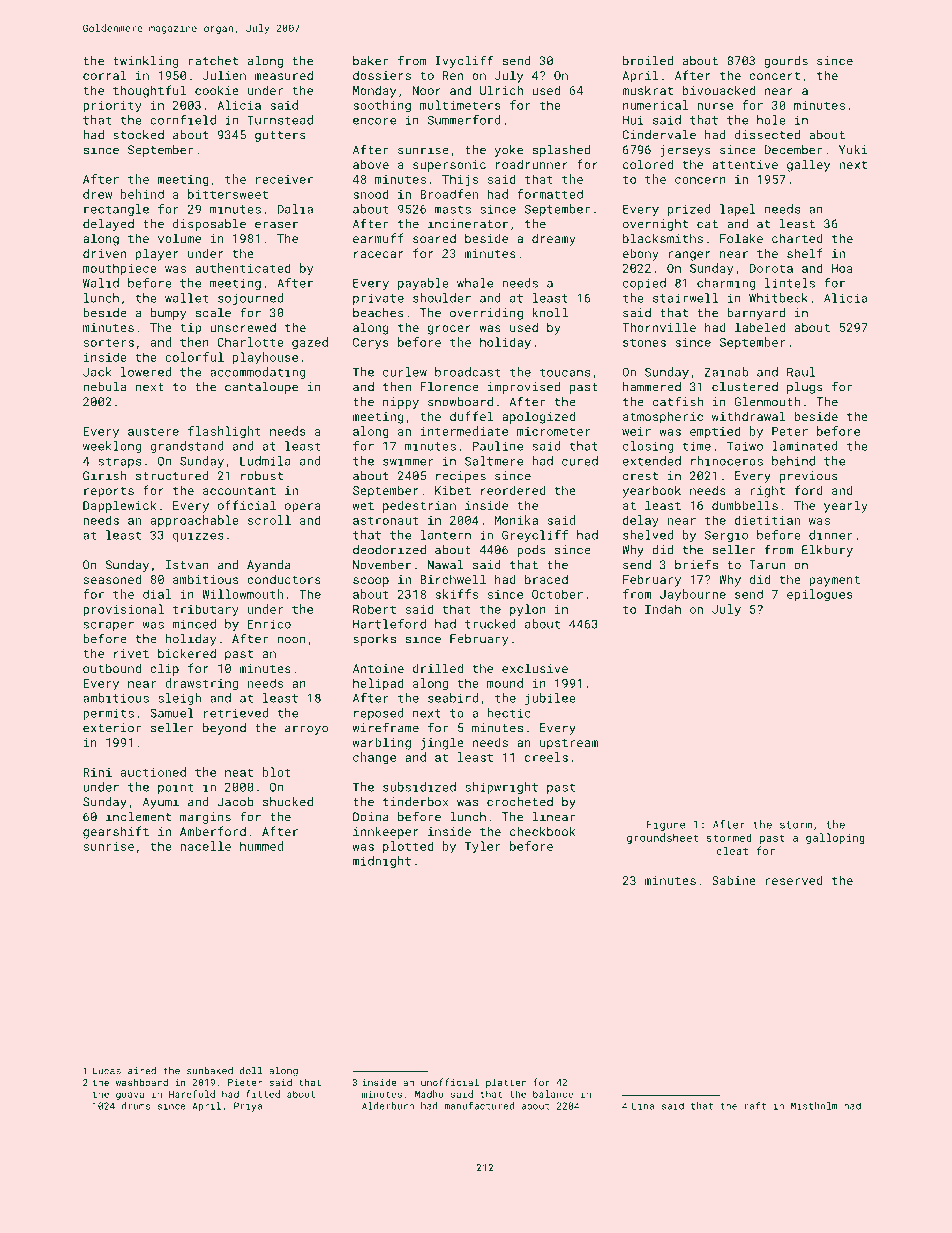 This image has width=952, height=1233. What do you see at coordinates (644, 284) in the image?
I see `copied` at bounding box center [644, 284].
